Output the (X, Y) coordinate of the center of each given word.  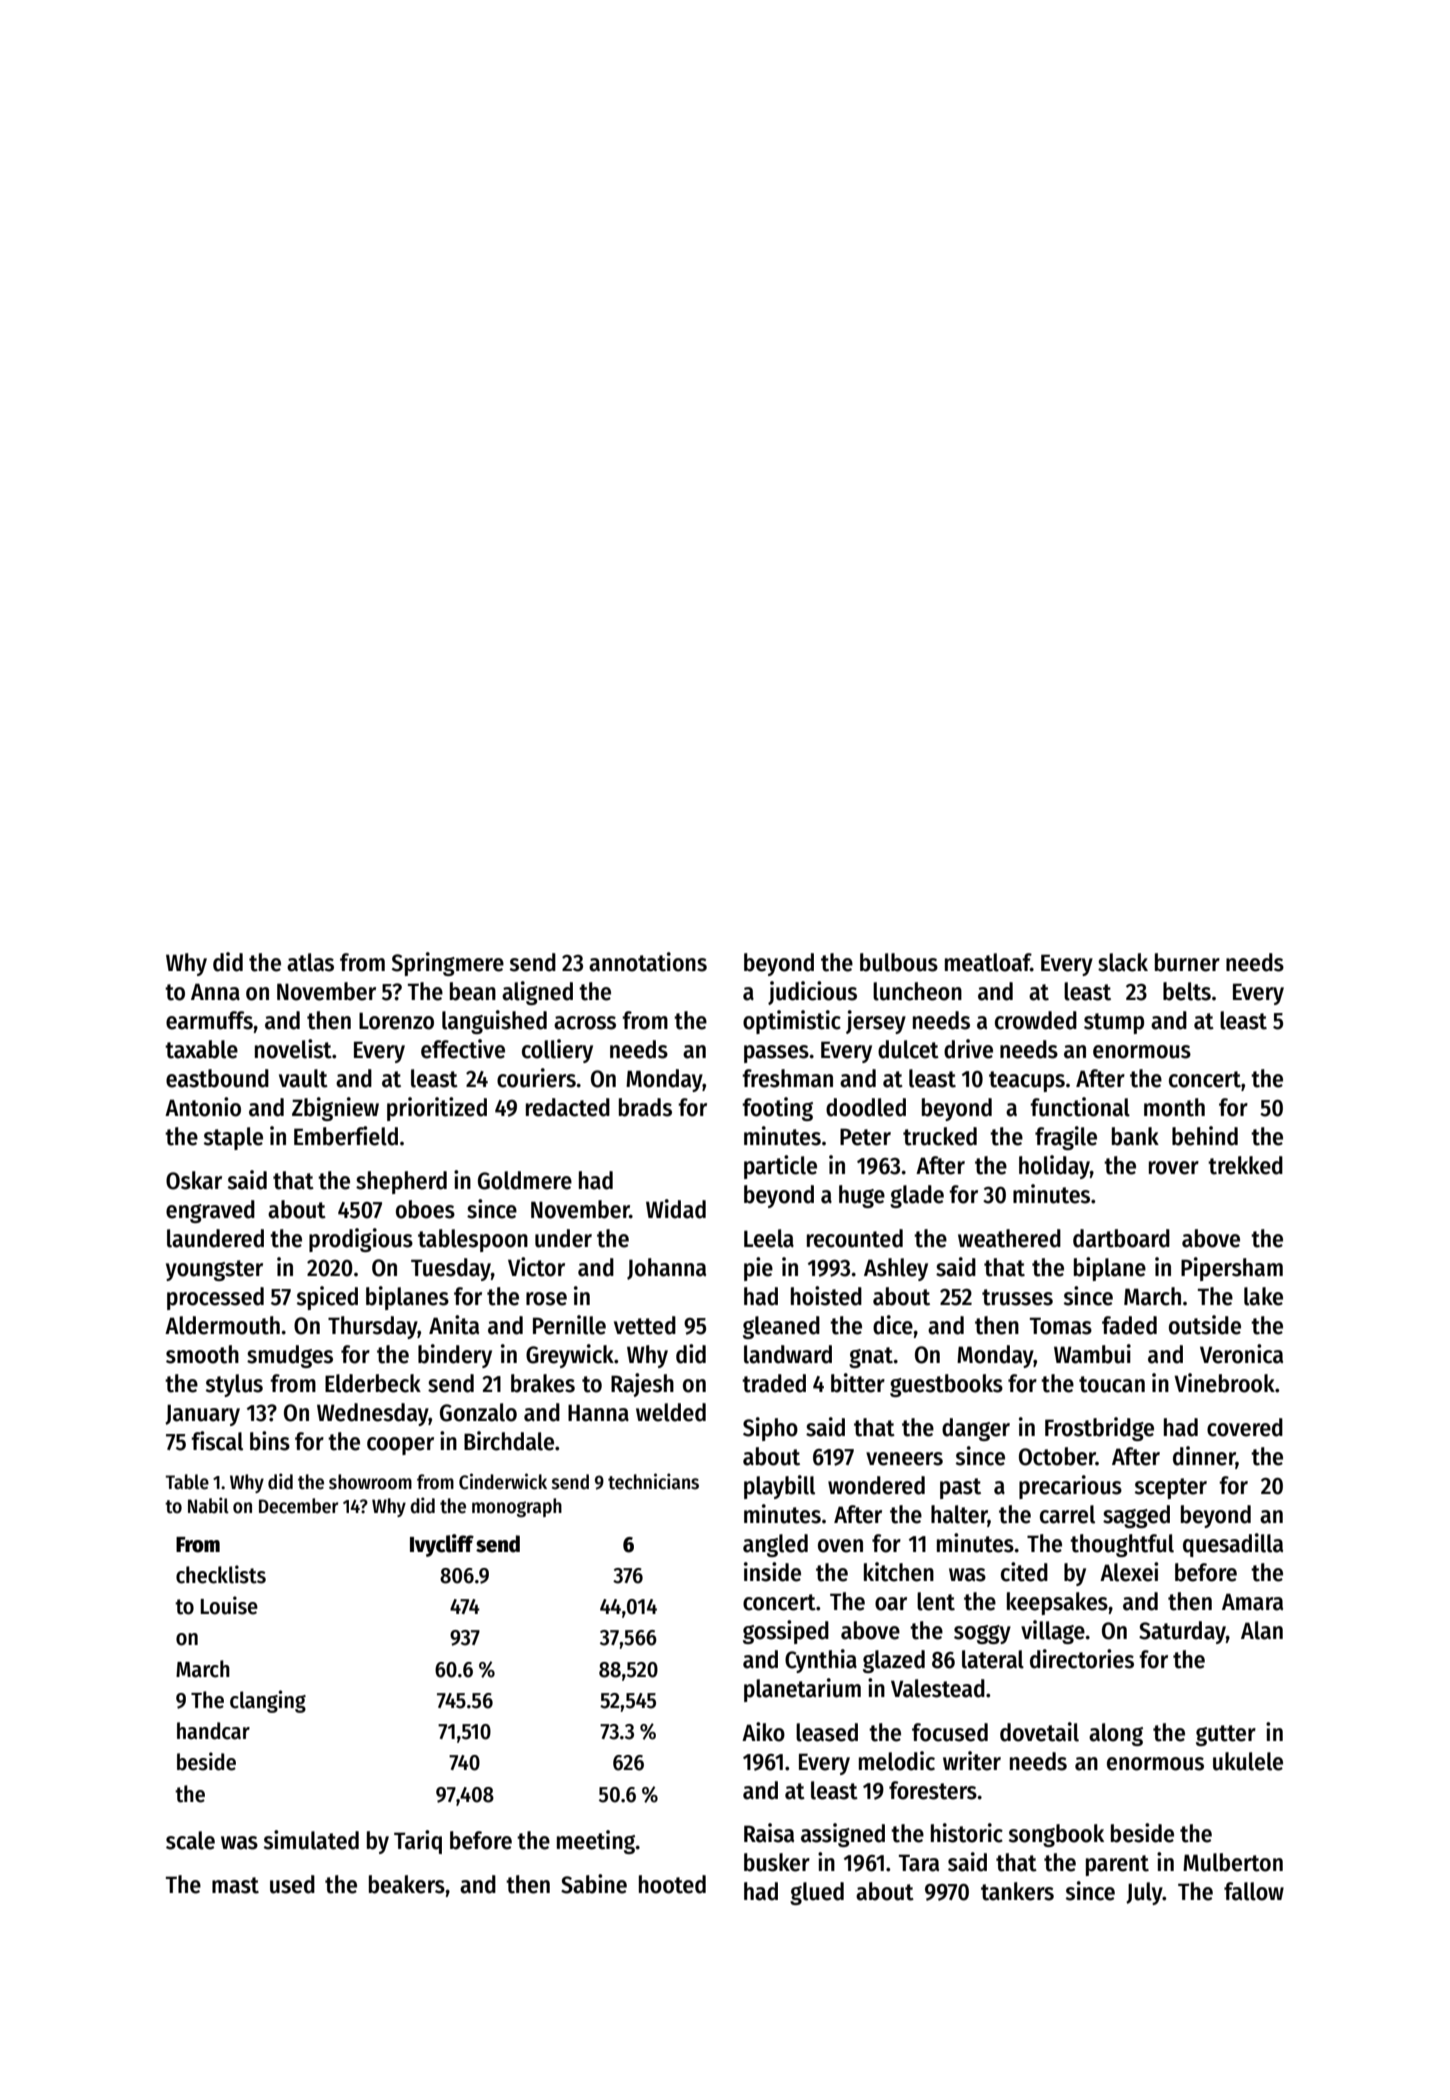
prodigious (361, 1240)
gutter (1226, 1735)
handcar (213, 1731)
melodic (897, 1761)
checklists (221, 1574)
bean (473, 991)
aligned (537, 993)
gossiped (786, 1632)
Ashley (896, 1269)
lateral (993, 1659)
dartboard (1121, 1238)
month (1174, 1107)
